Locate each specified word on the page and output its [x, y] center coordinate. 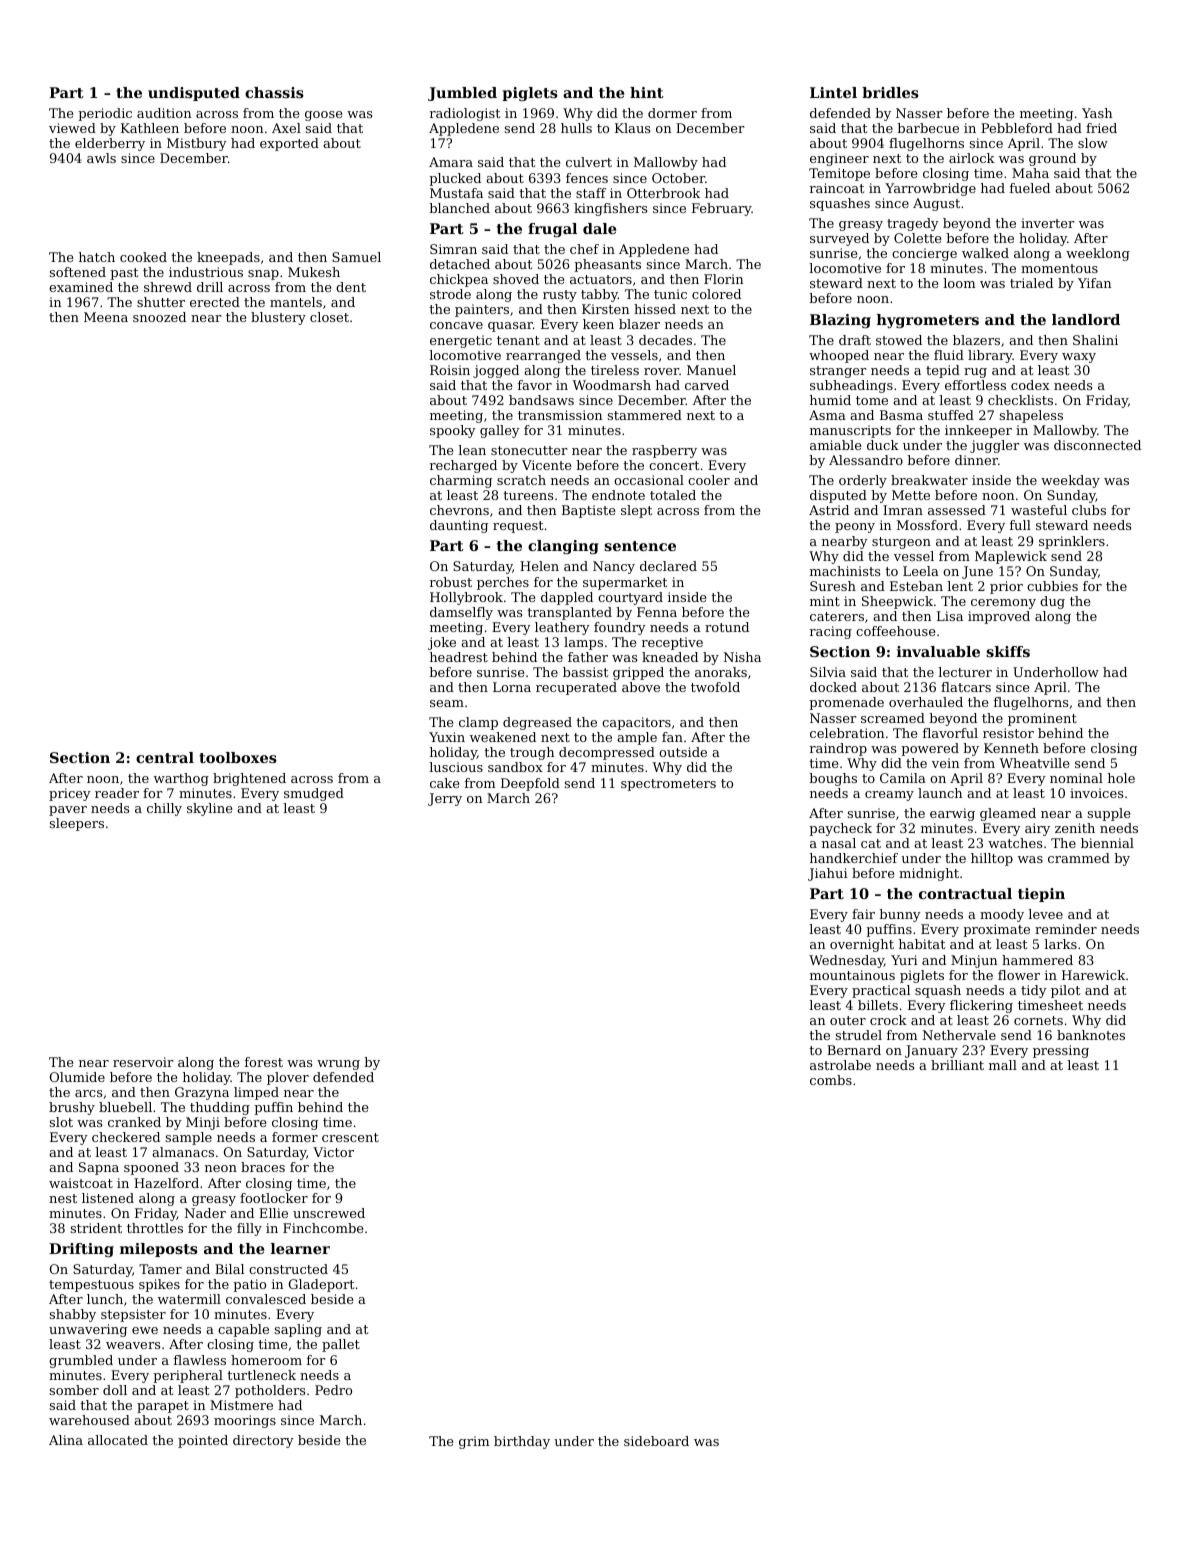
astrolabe [840, 1065]
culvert [589, 162]
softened [78, 272]
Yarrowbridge [930, 189]
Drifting [81, 1250]
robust [451, 582]
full [1020, 525]
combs [831, 1080]
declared [668, 566]
